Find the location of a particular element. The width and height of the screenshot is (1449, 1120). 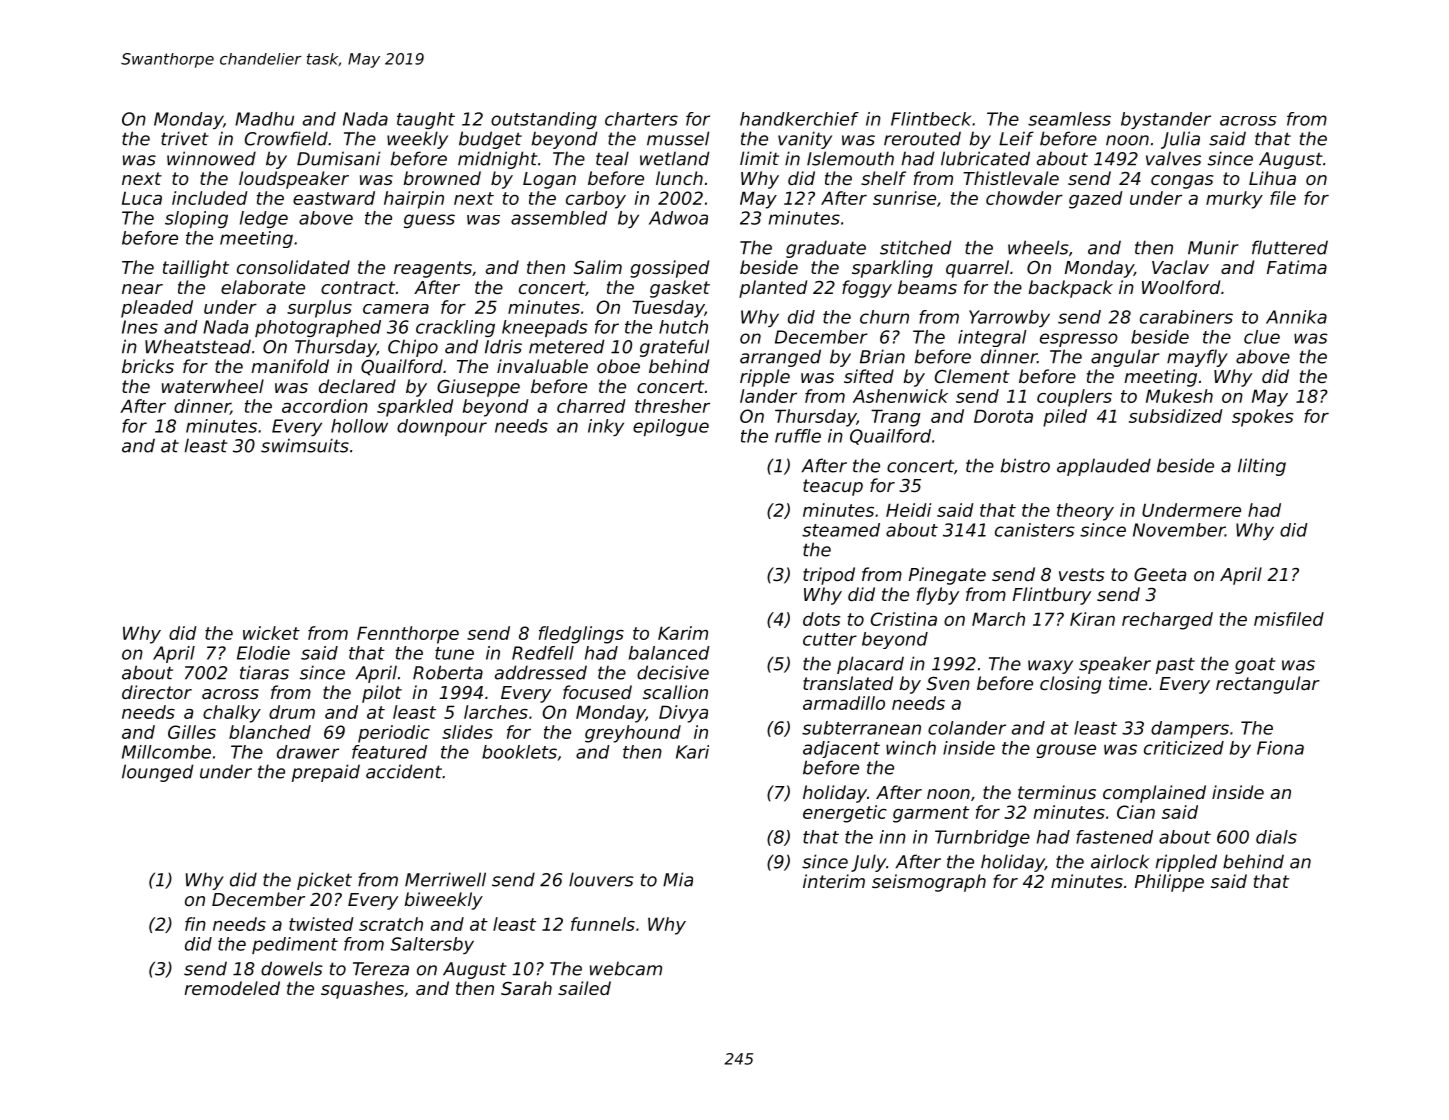

bystander is located at coordinates (1166, 120).
